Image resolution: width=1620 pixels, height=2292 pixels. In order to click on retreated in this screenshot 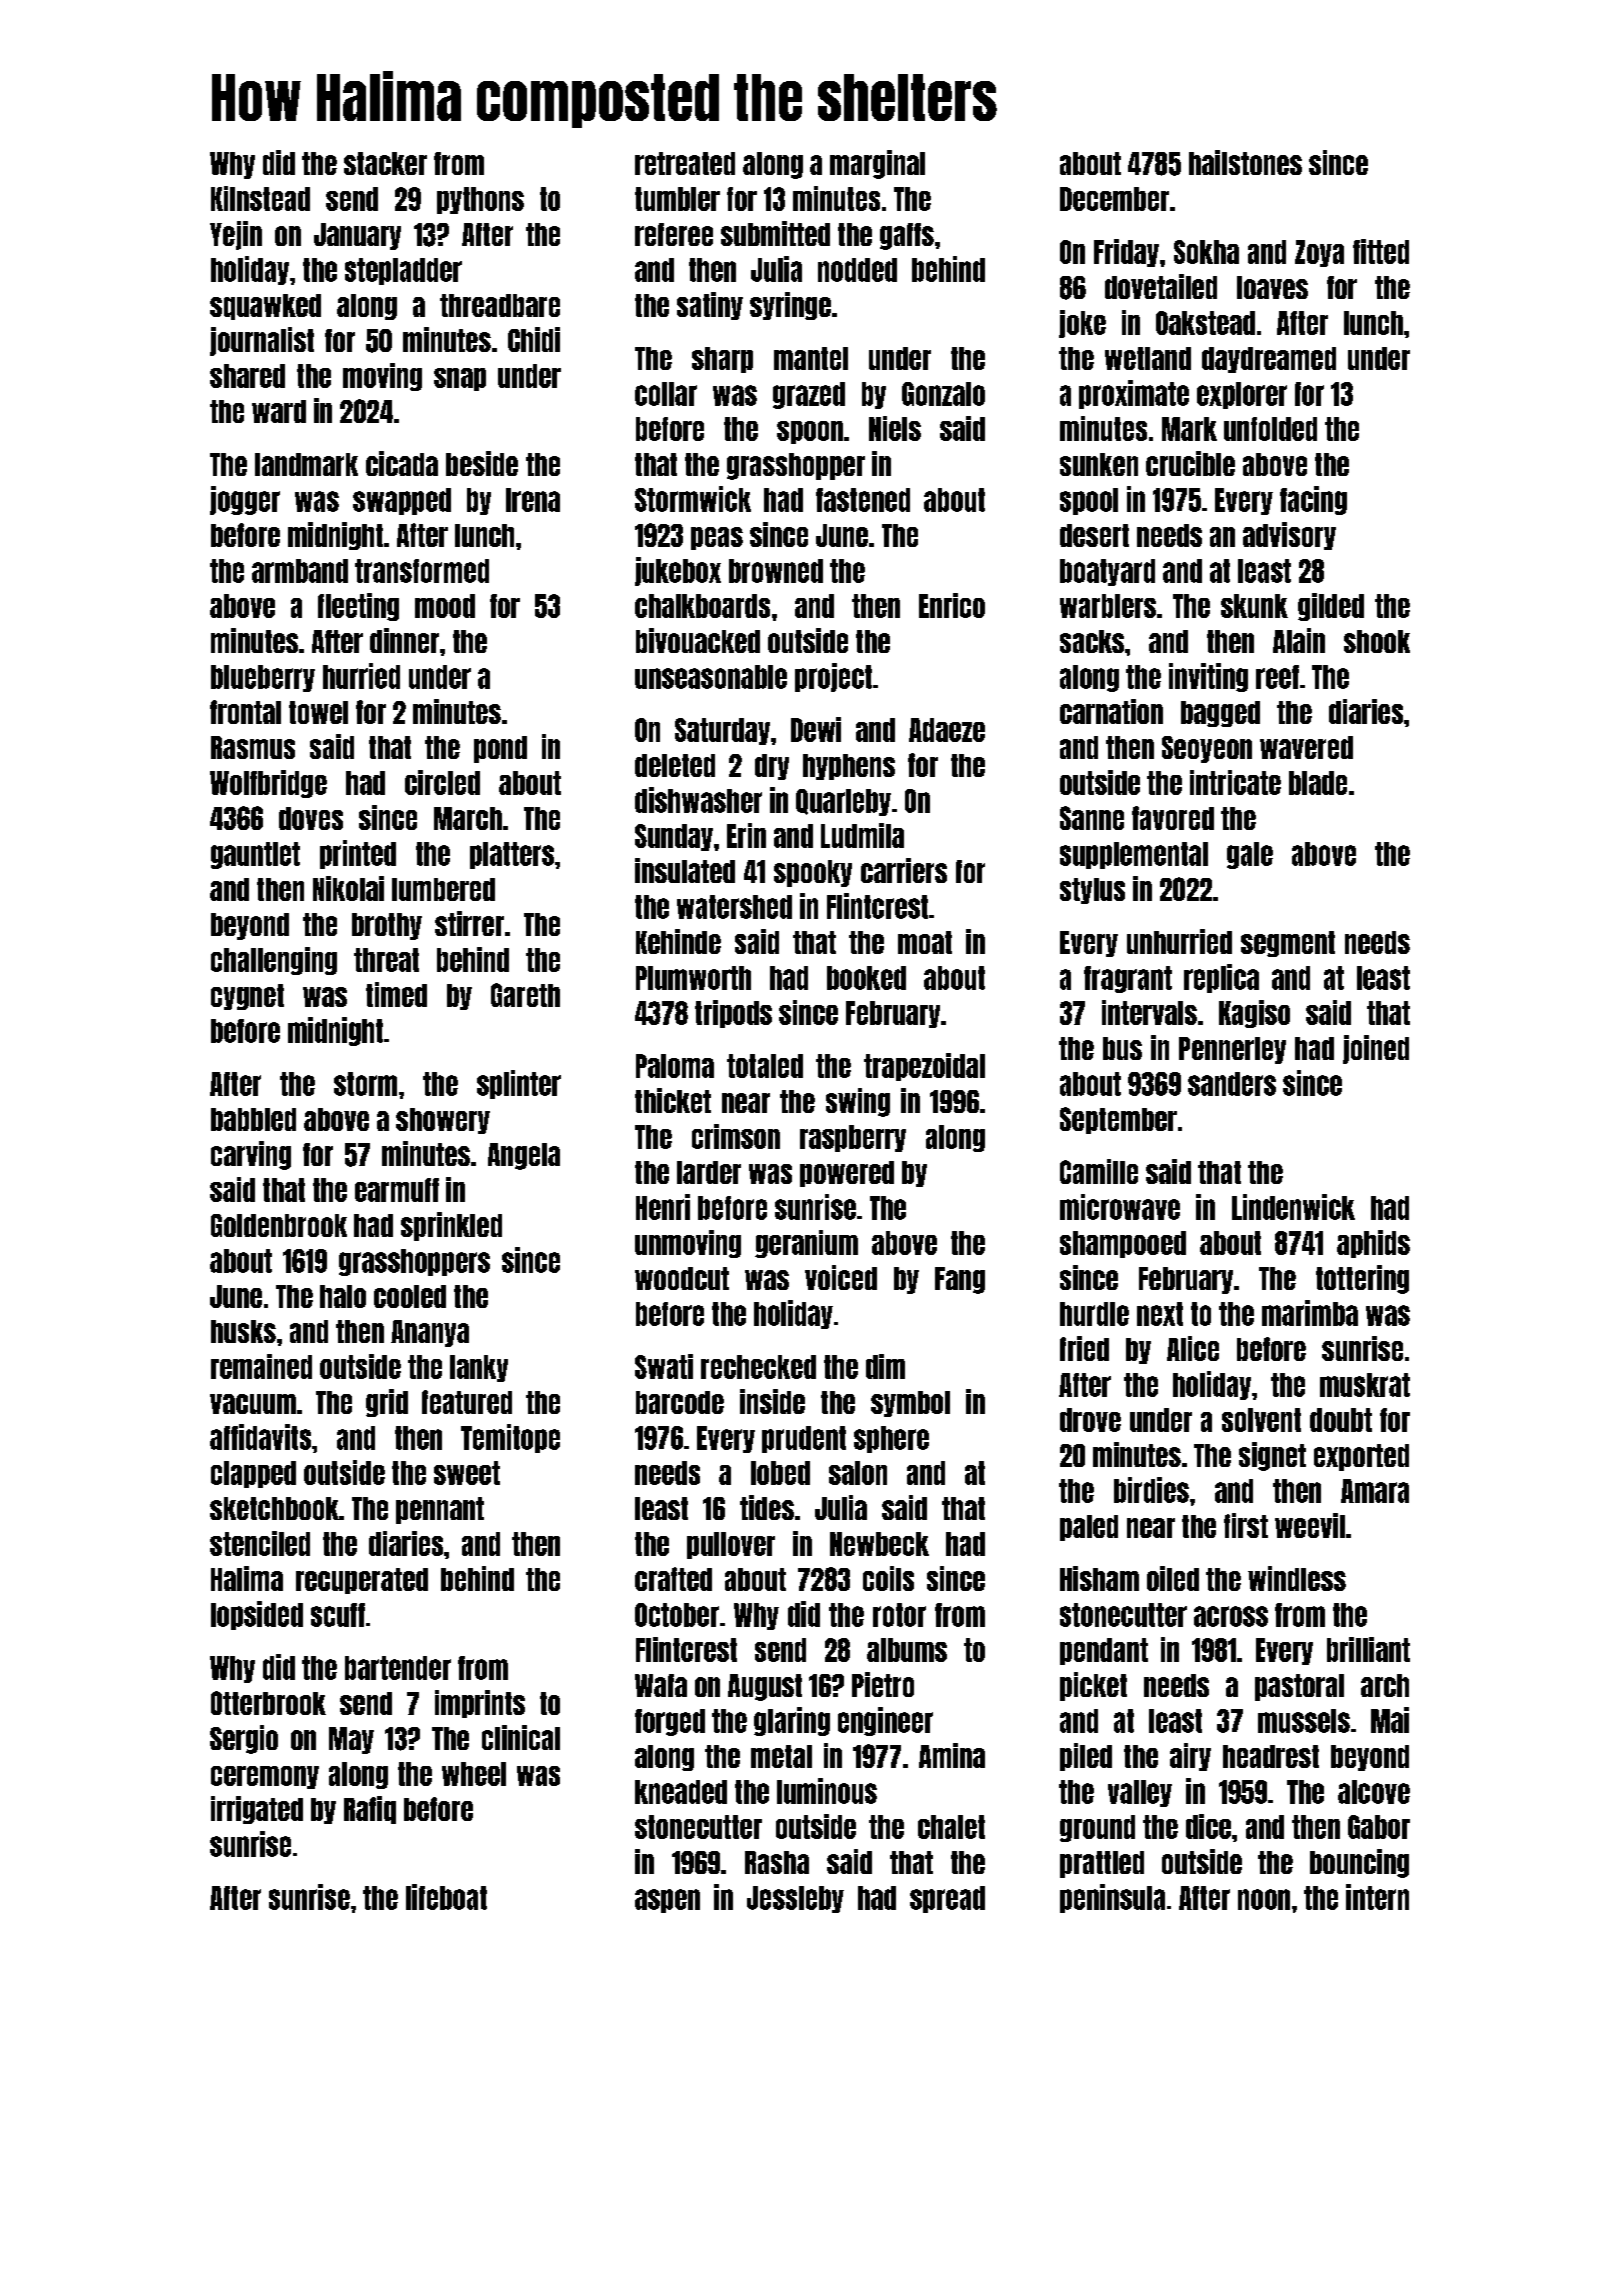, I will do `click(685, 163)`.
